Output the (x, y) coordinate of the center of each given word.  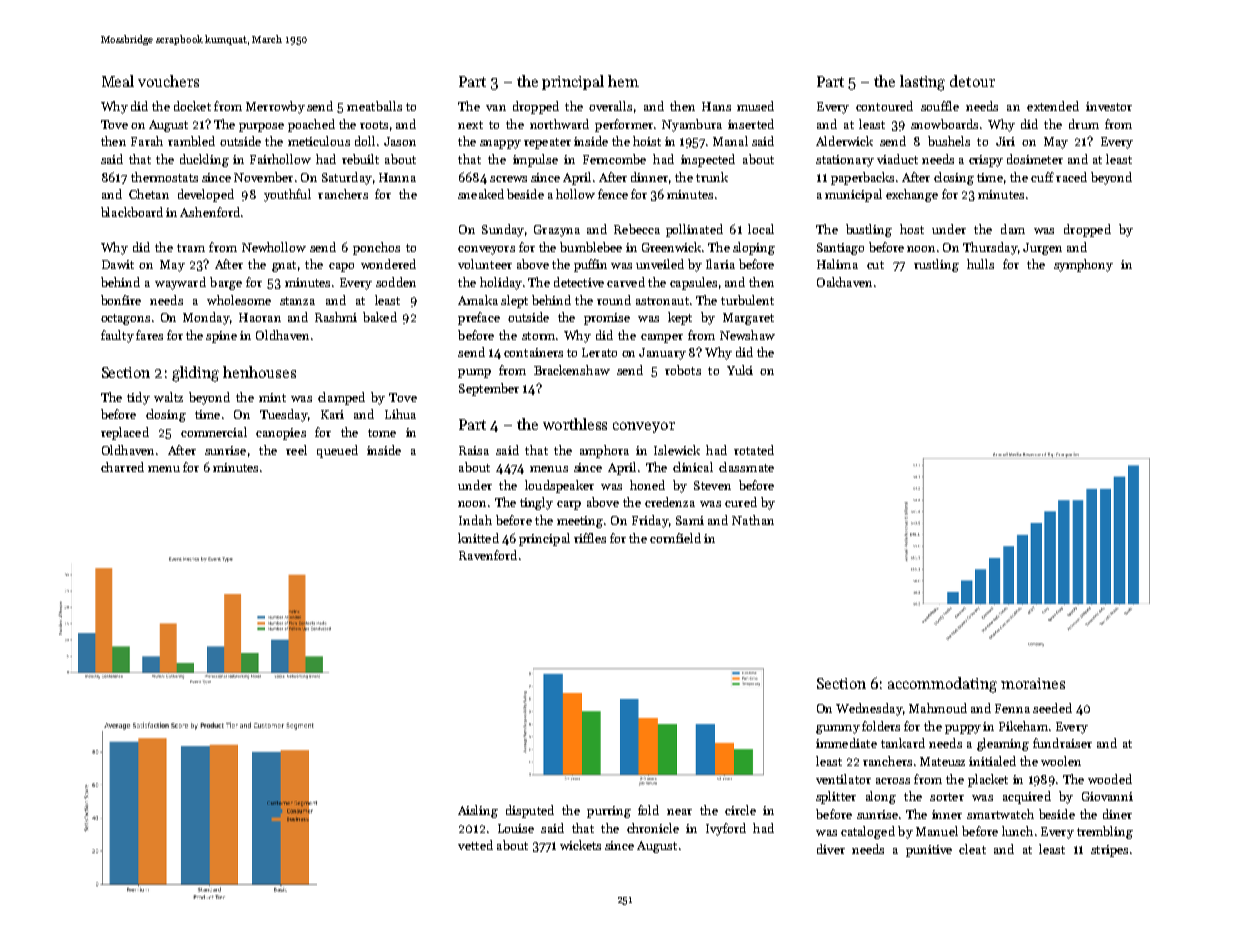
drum (1084, 124)
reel (296, 450)
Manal (730, 141)
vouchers (168, 81)
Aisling (478, 811)
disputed (530, 811)
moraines (1033, 683)
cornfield (675, 538)
